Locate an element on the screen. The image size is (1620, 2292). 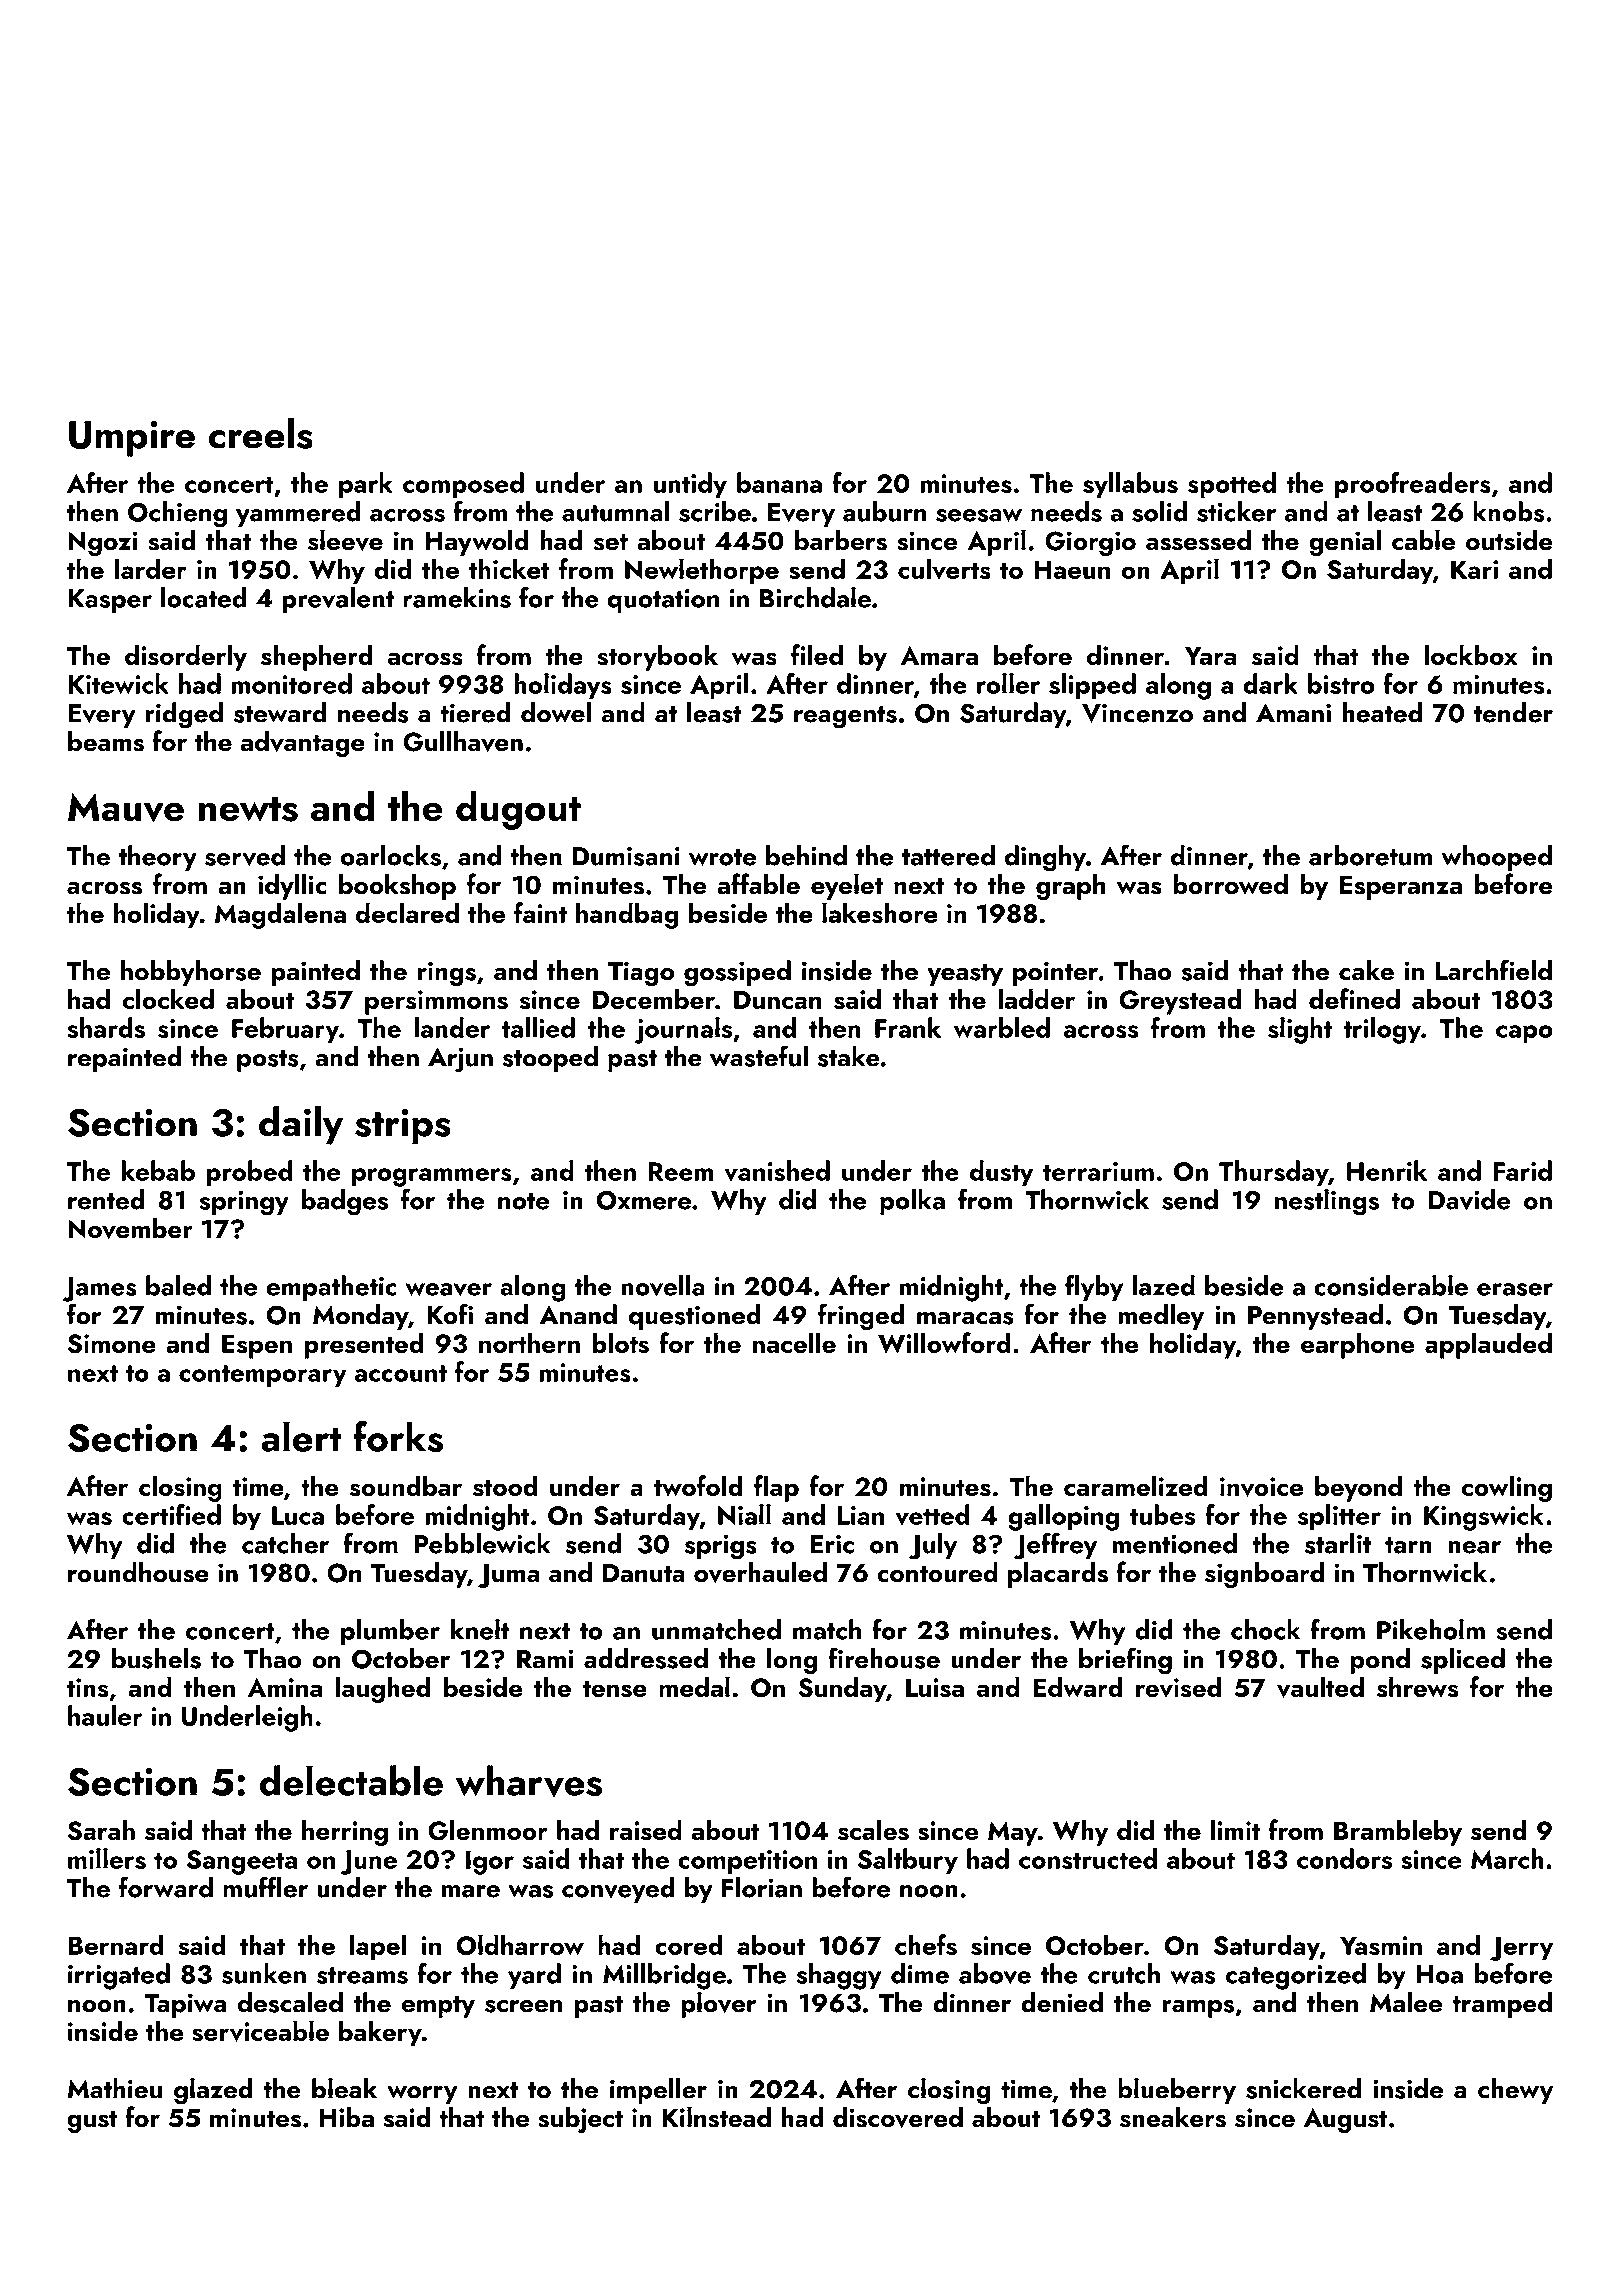
whooped is located at coordinates (1497, 858).
